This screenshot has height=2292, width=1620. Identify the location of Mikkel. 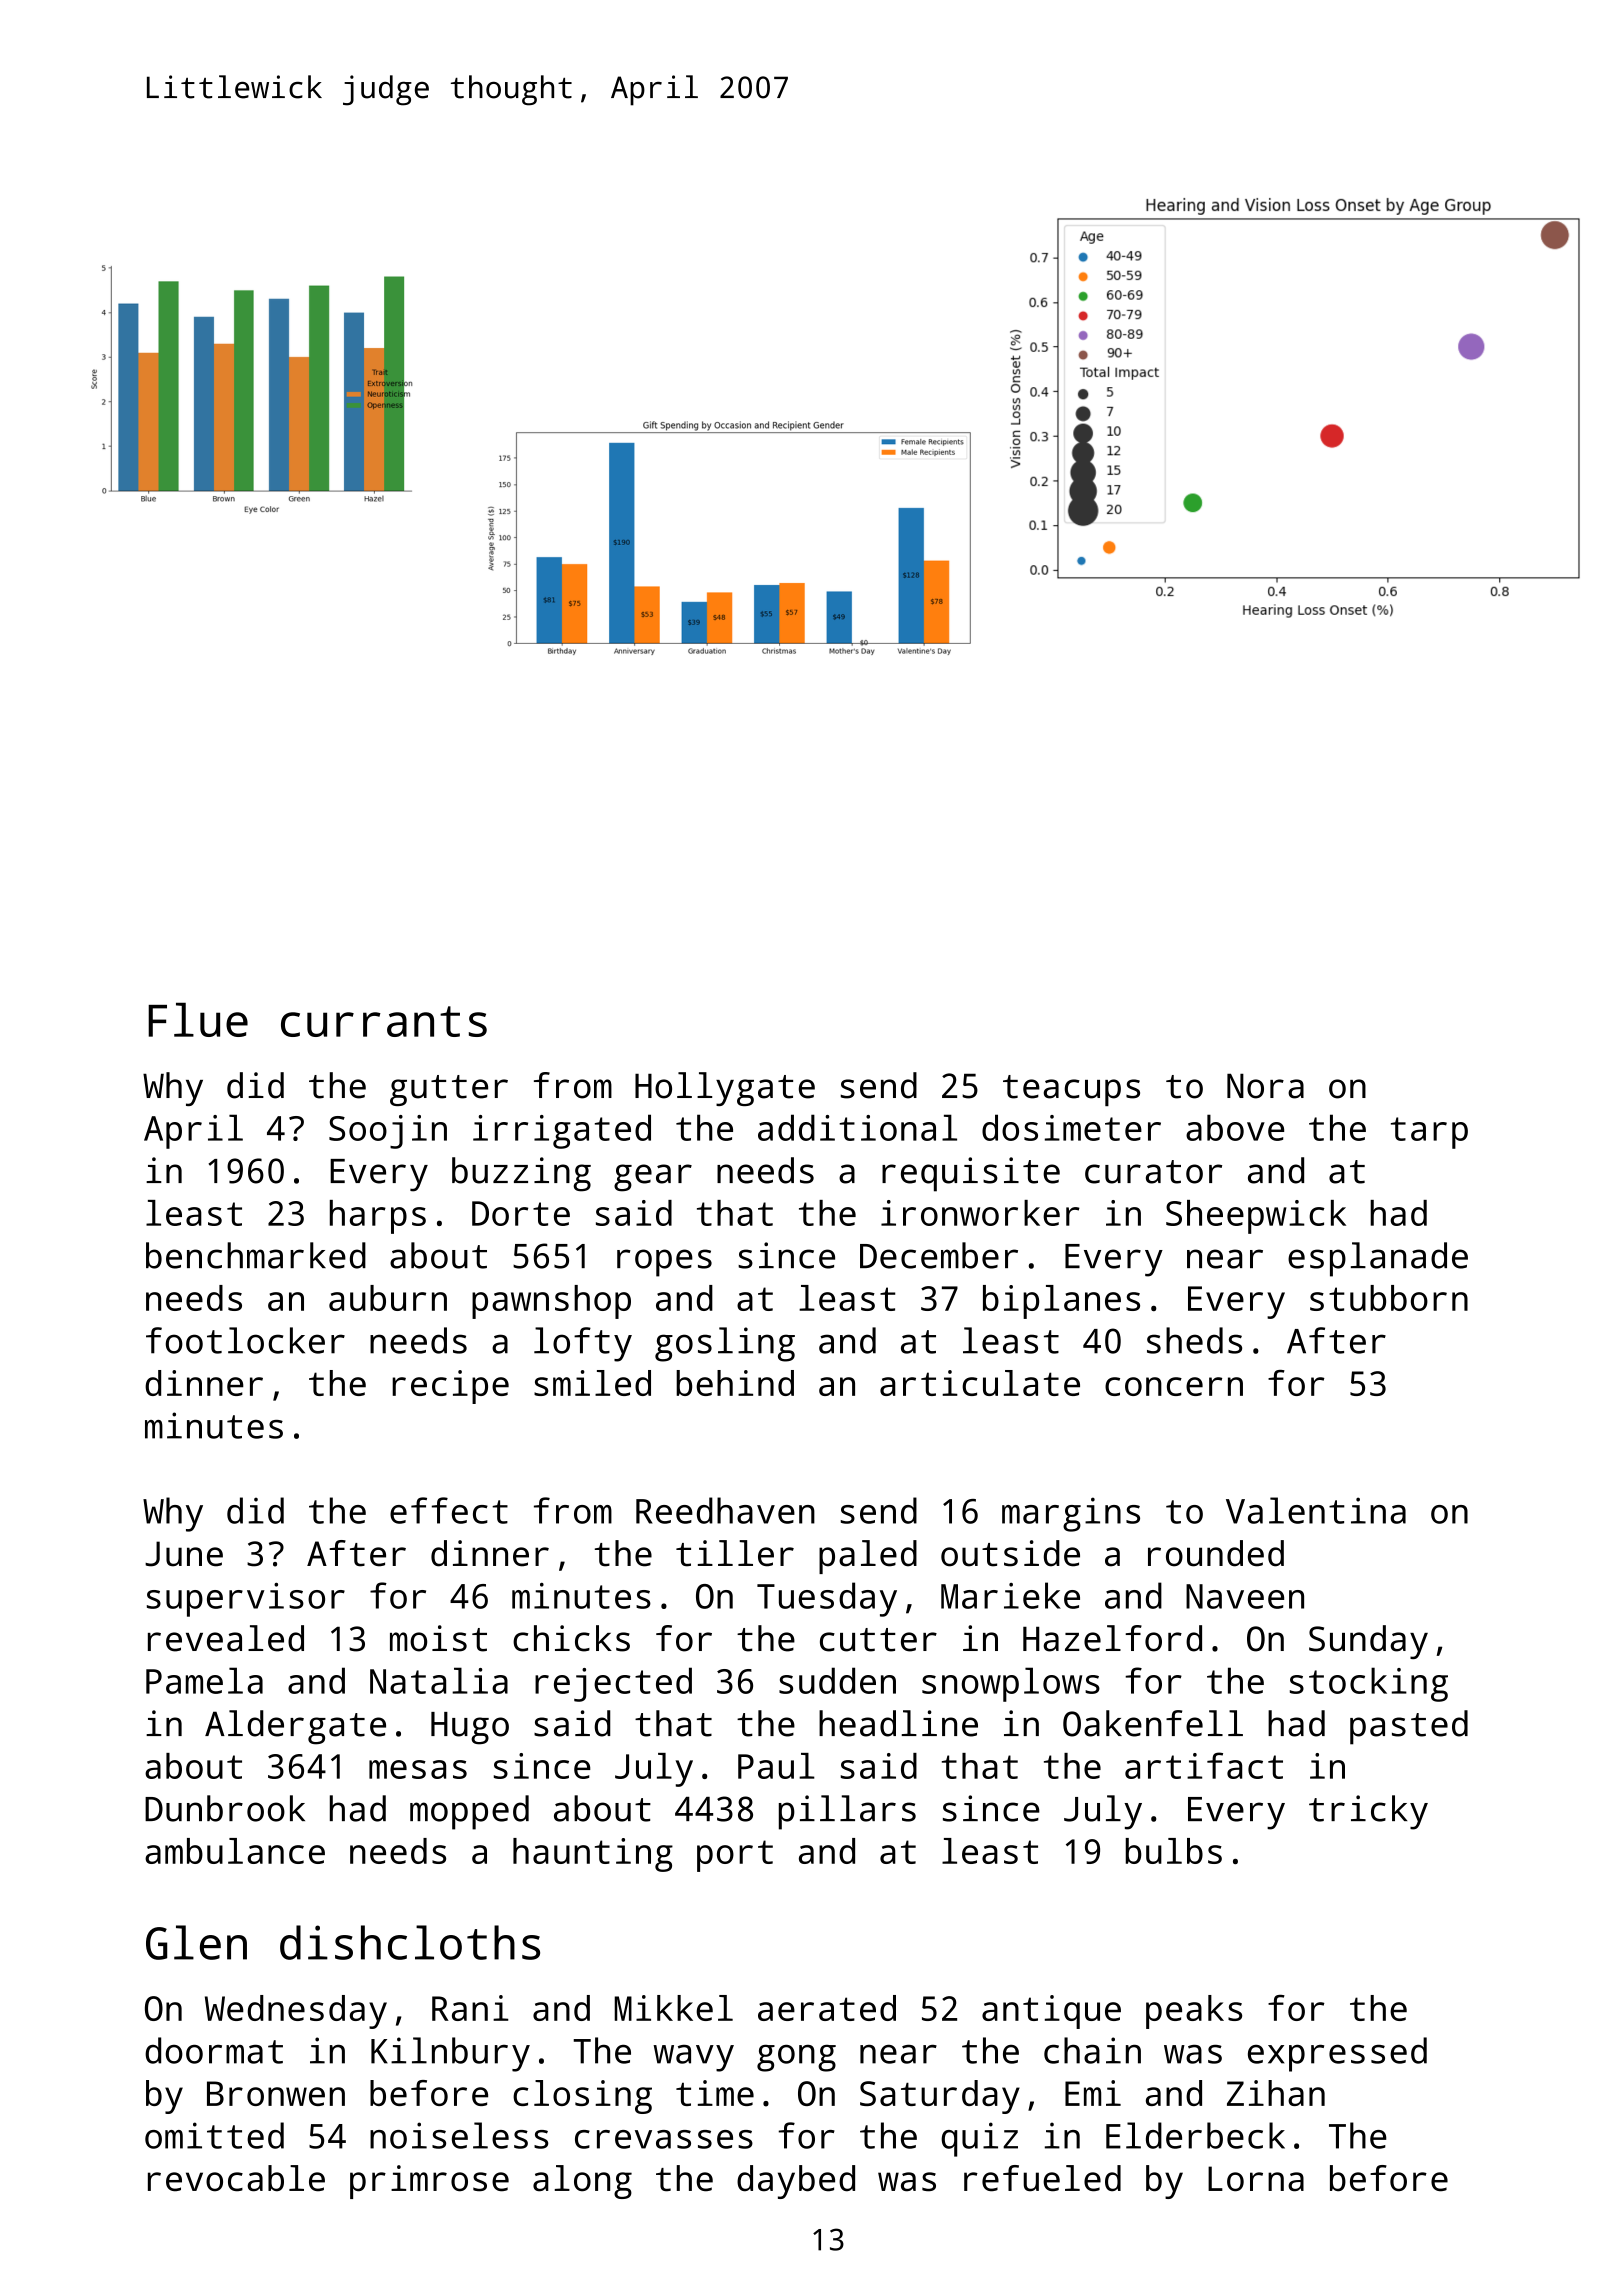
(673, 2008).
